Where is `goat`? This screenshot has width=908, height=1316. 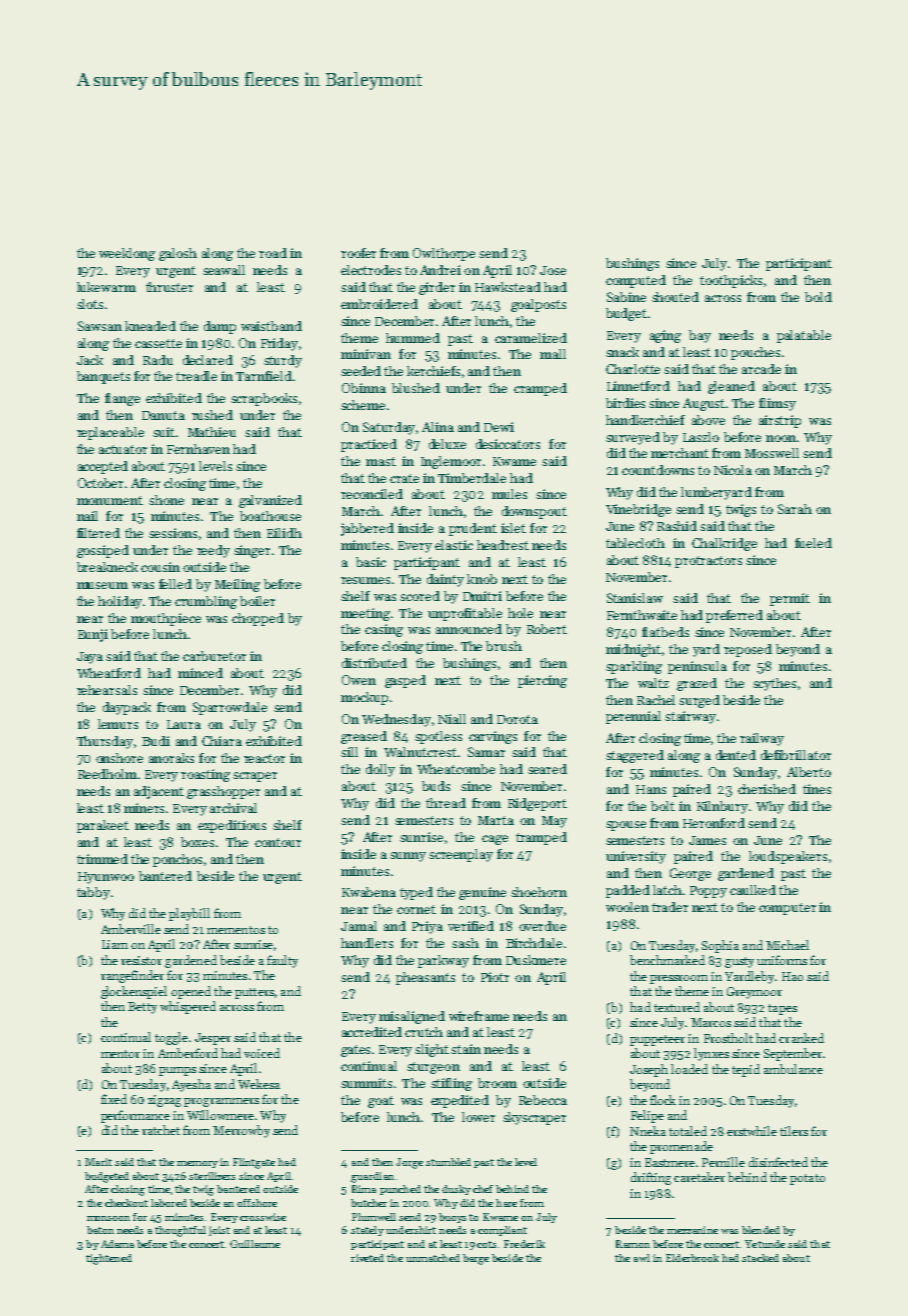 goat is located at coordinates (381, 1102).
